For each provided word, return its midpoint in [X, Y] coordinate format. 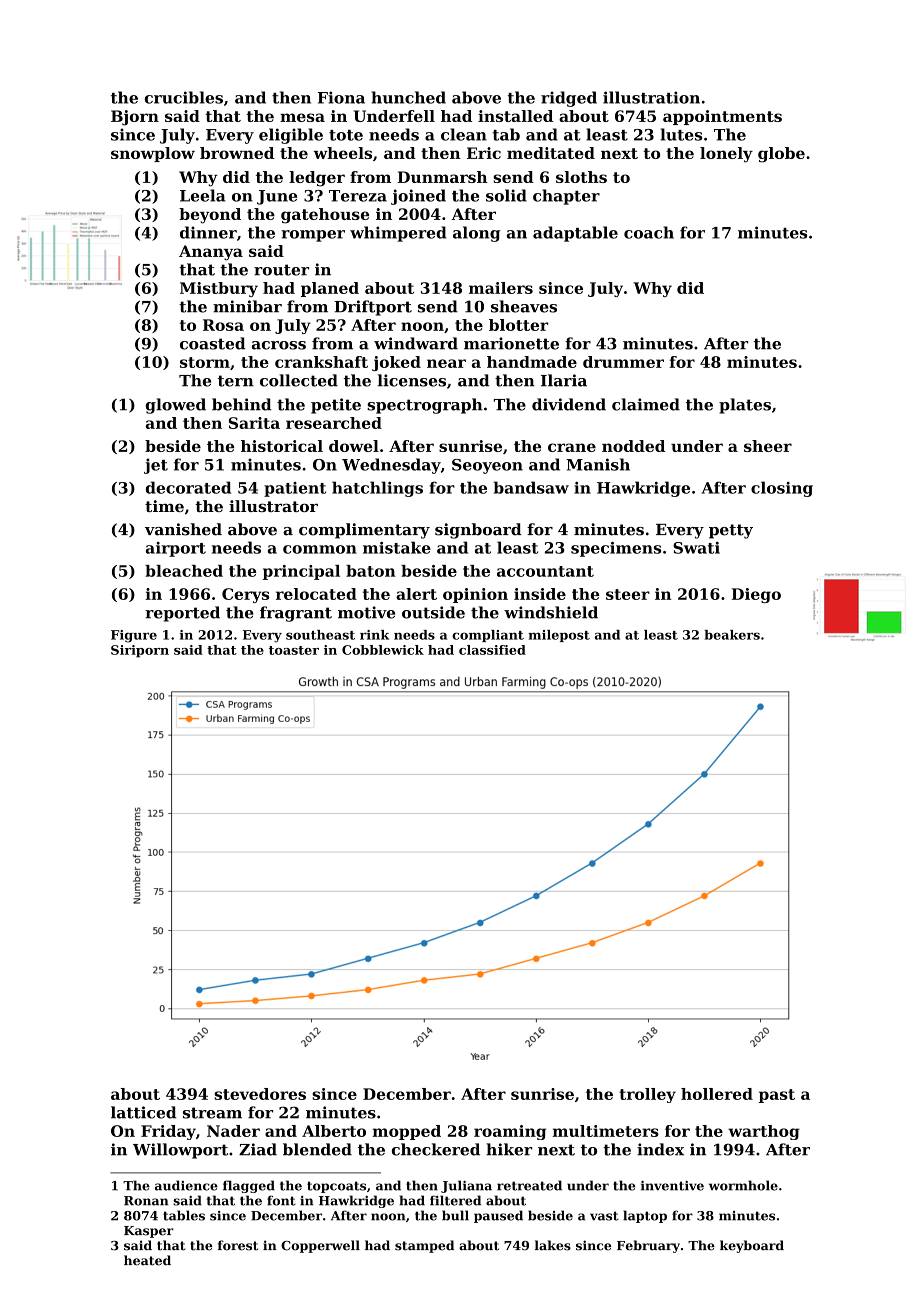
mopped [406, 1132]
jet [156, 466]
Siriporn [140, 651]
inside [540, 594]
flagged [249, 1186]
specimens [616, 549]
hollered [717, 1094]
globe [781, 155]
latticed [143, 1112]
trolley [647, 1095]
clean [464, 134]
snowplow [153, 154]
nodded [633, 446]
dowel [354, 446]
